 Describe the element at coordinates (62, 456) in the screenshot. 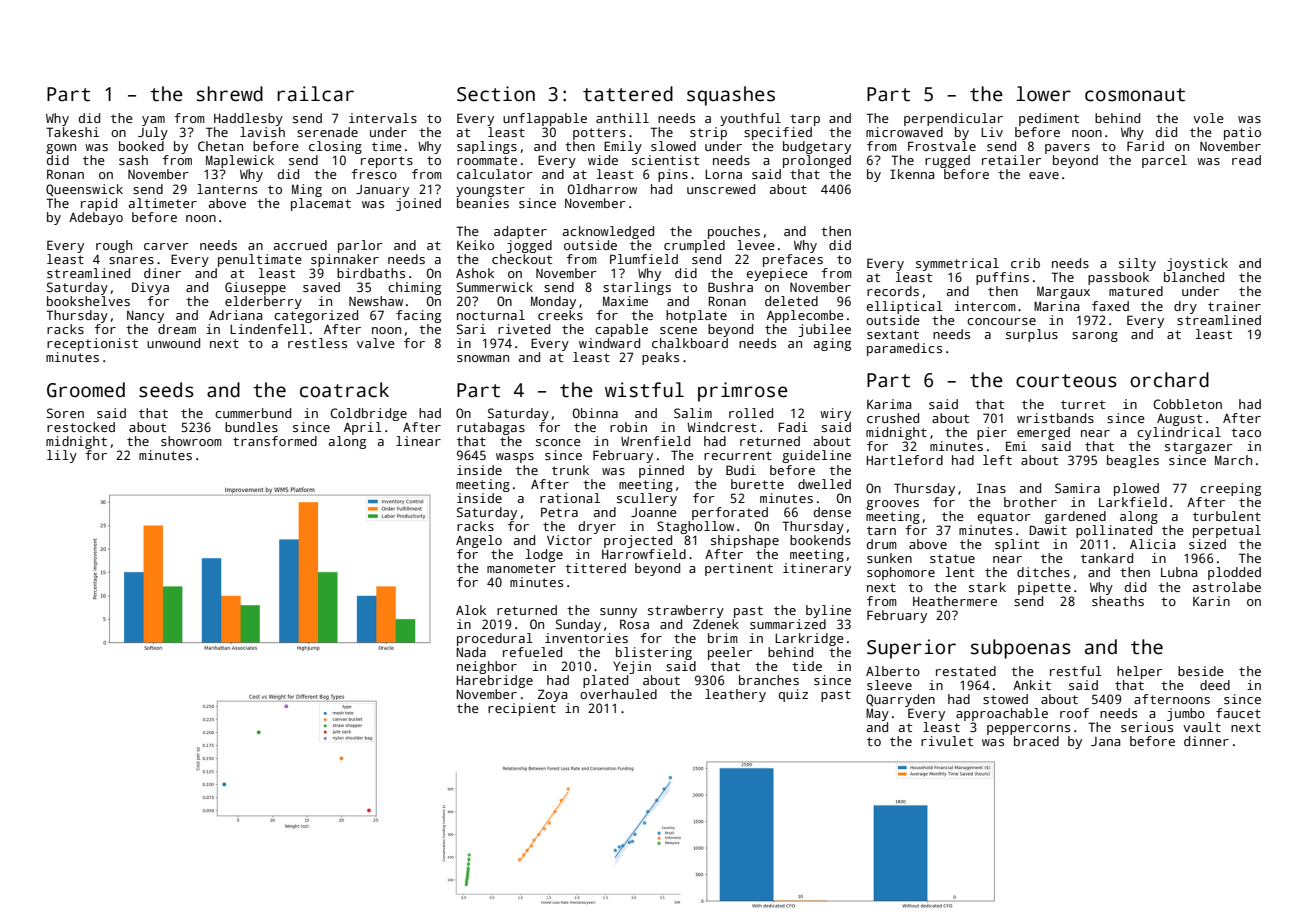

I see `lily` at that location.
